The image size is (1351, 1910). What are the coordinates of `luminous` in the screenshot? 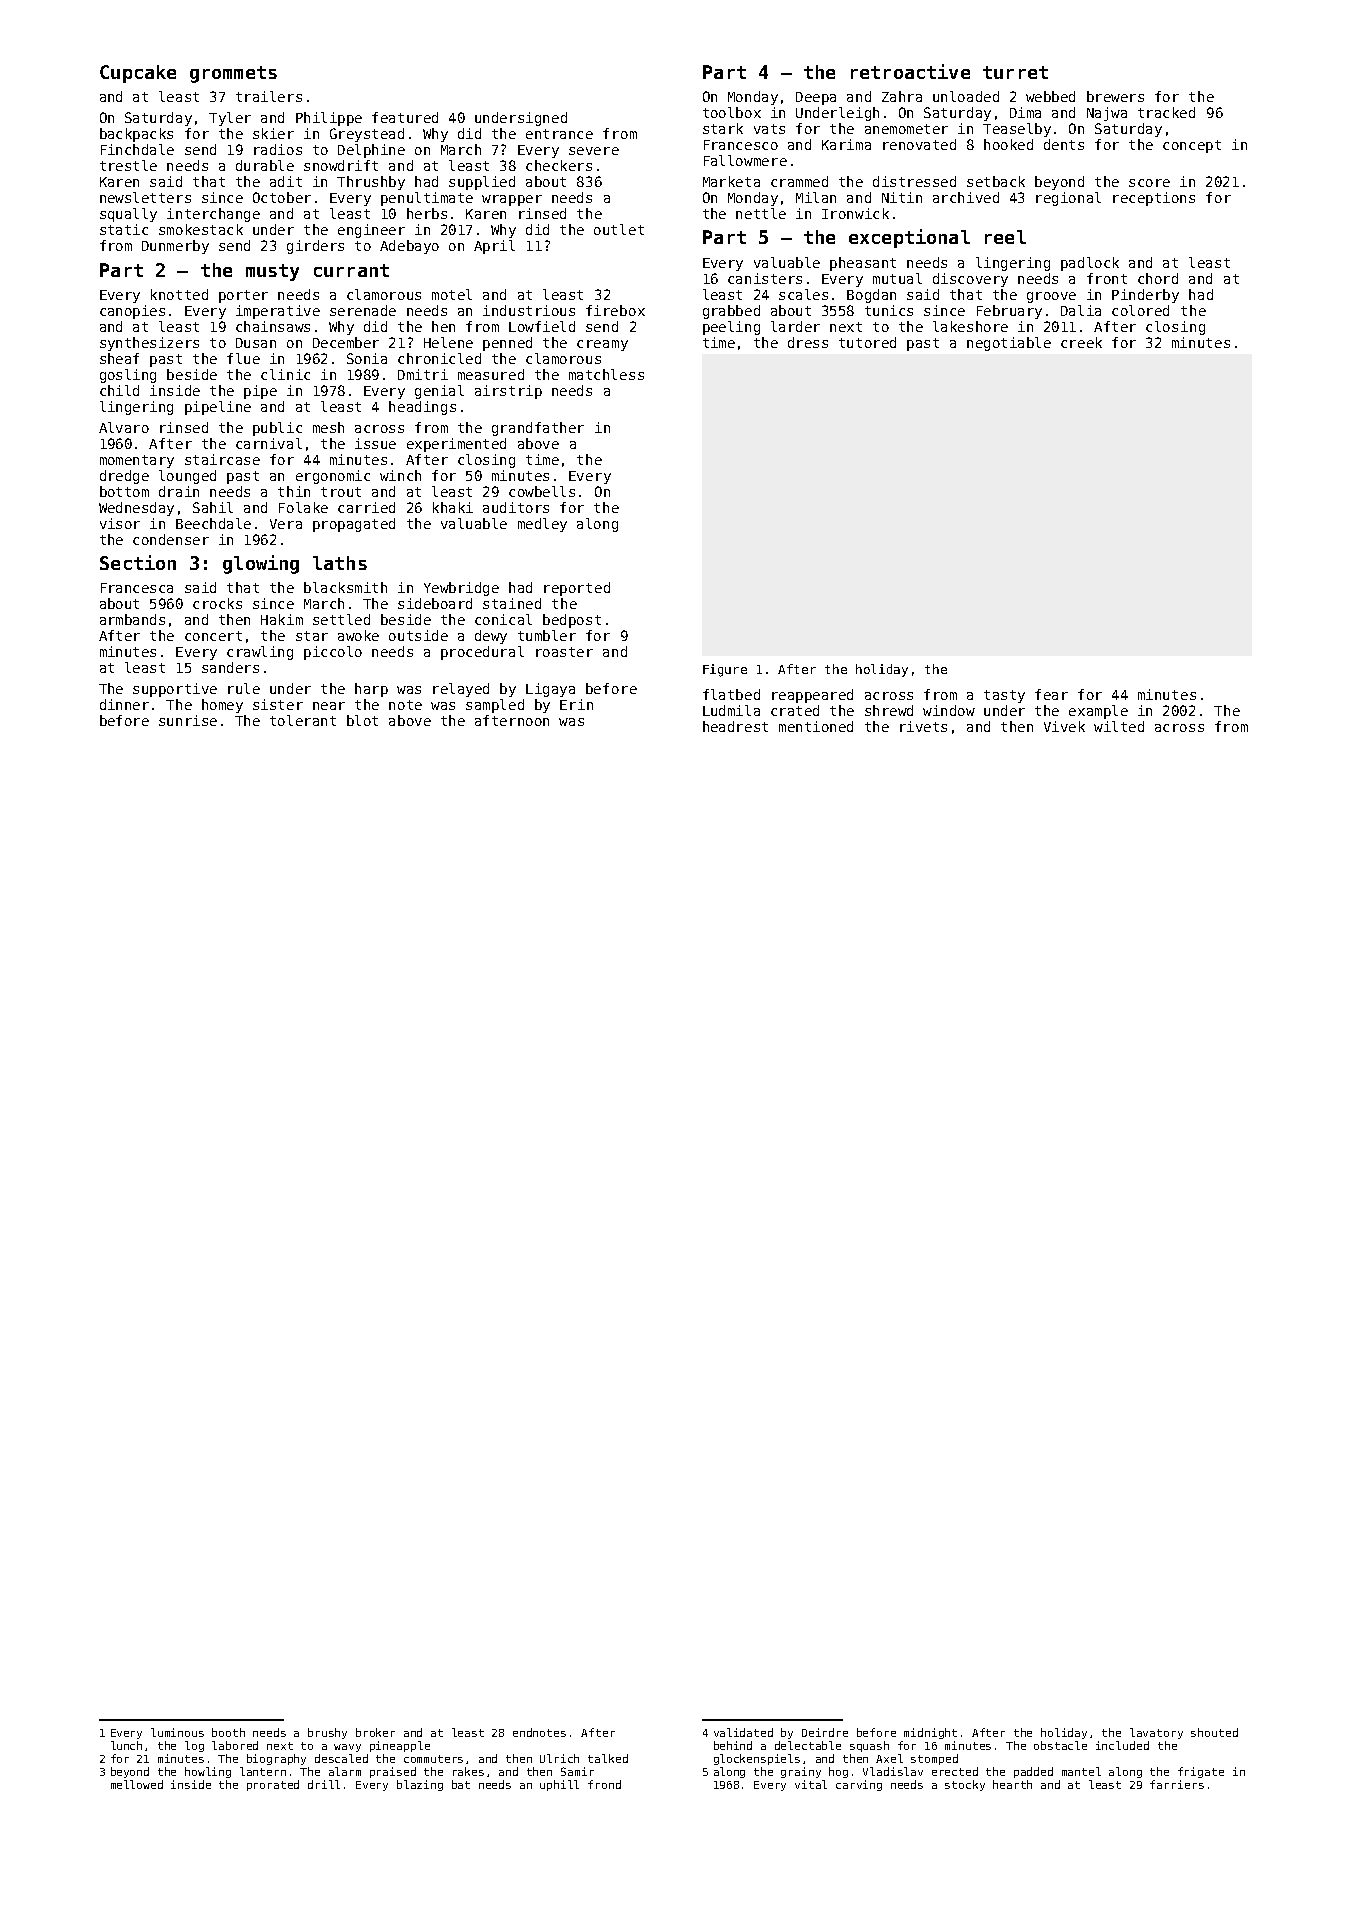 It's located at (177, 1732).
